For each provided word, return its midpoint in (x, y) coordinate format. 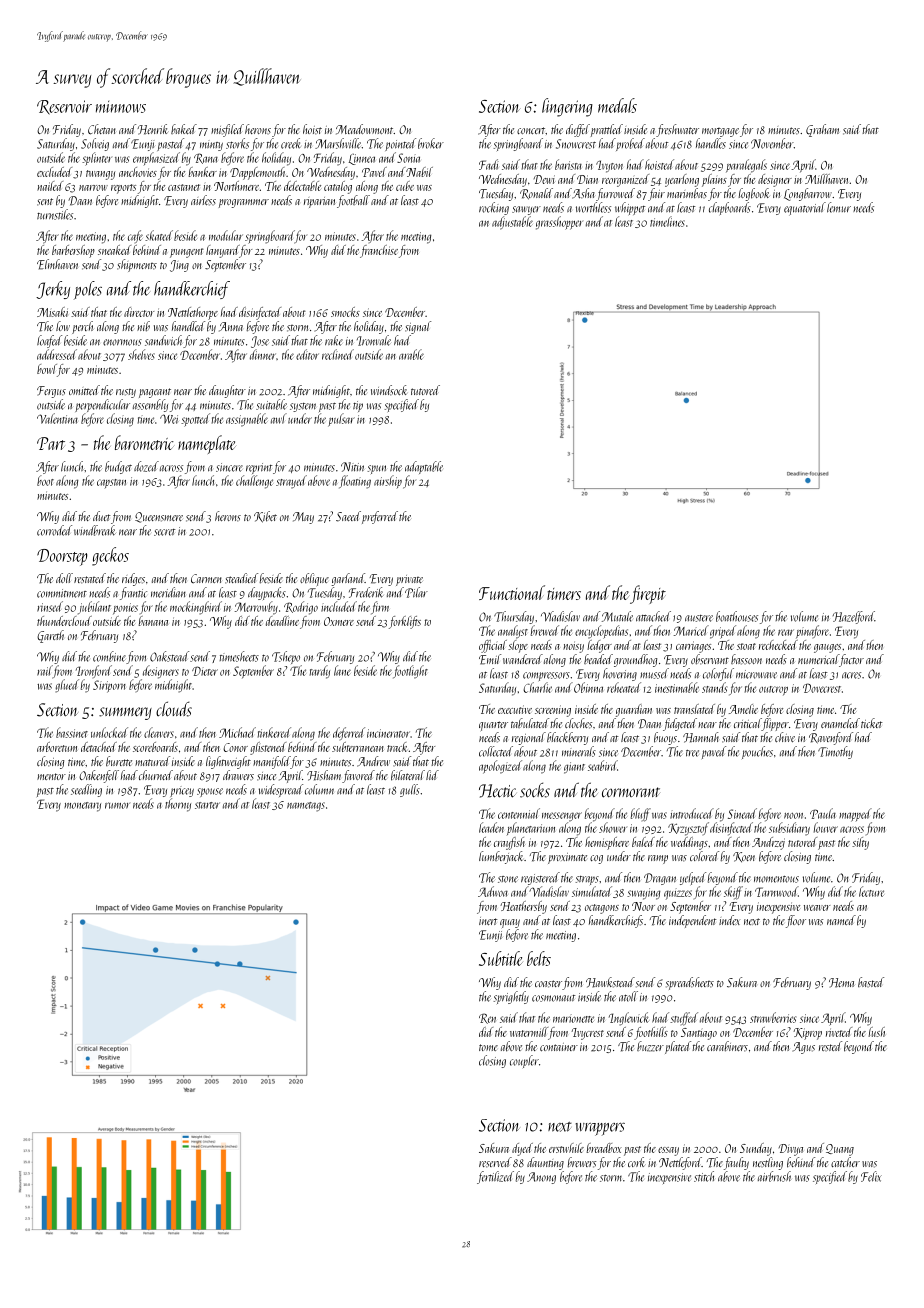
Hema (841, 983)
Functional (512, 592)
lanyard (222, 251)
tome (488, 1047)
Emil (490, 659)
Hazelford (854, 617)
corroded (54, 530)
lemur (839, 207)
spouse (210, 792)
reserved (495, 1162)
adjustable (512, 223)
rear (786, 632)
